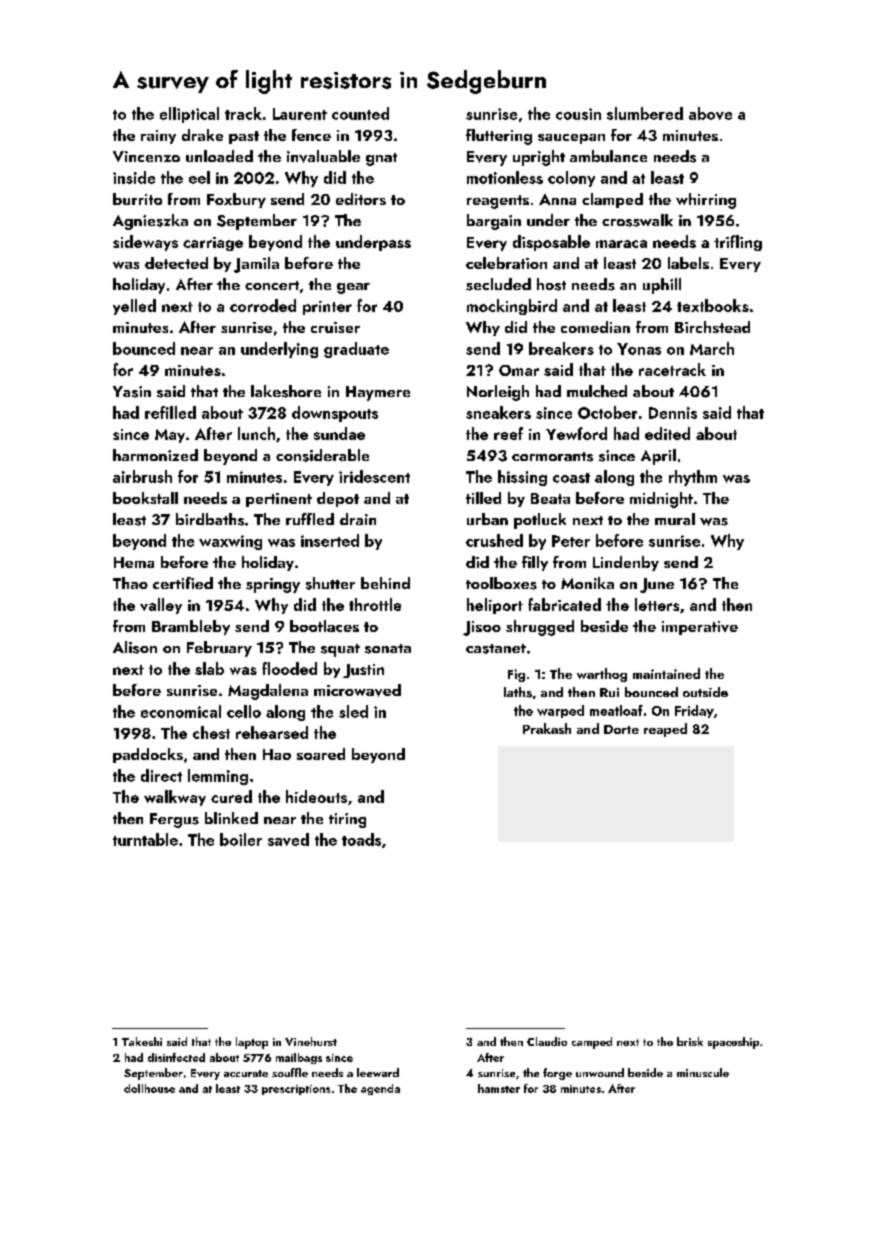 This screenshot has width=878, height=1246. What do you see at coordinates (256, 265) in the screenshot?
I see `Jamila` at bounding box center [256, 265].
